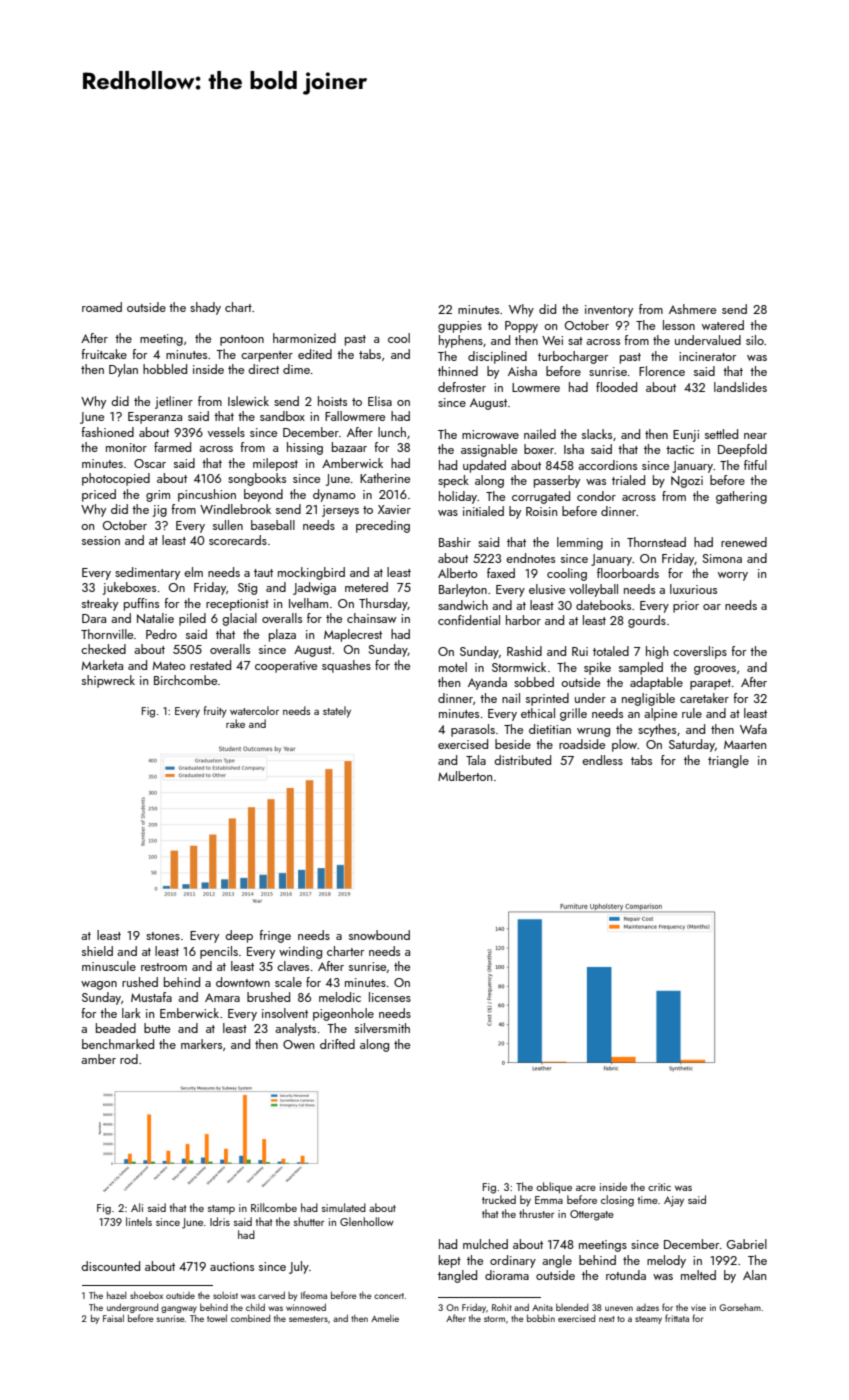 The height and width of the screenshot is (1400, 849). Describe the element at coordinates (609, 311) in the screenshot. I see `inventory` at that location.
